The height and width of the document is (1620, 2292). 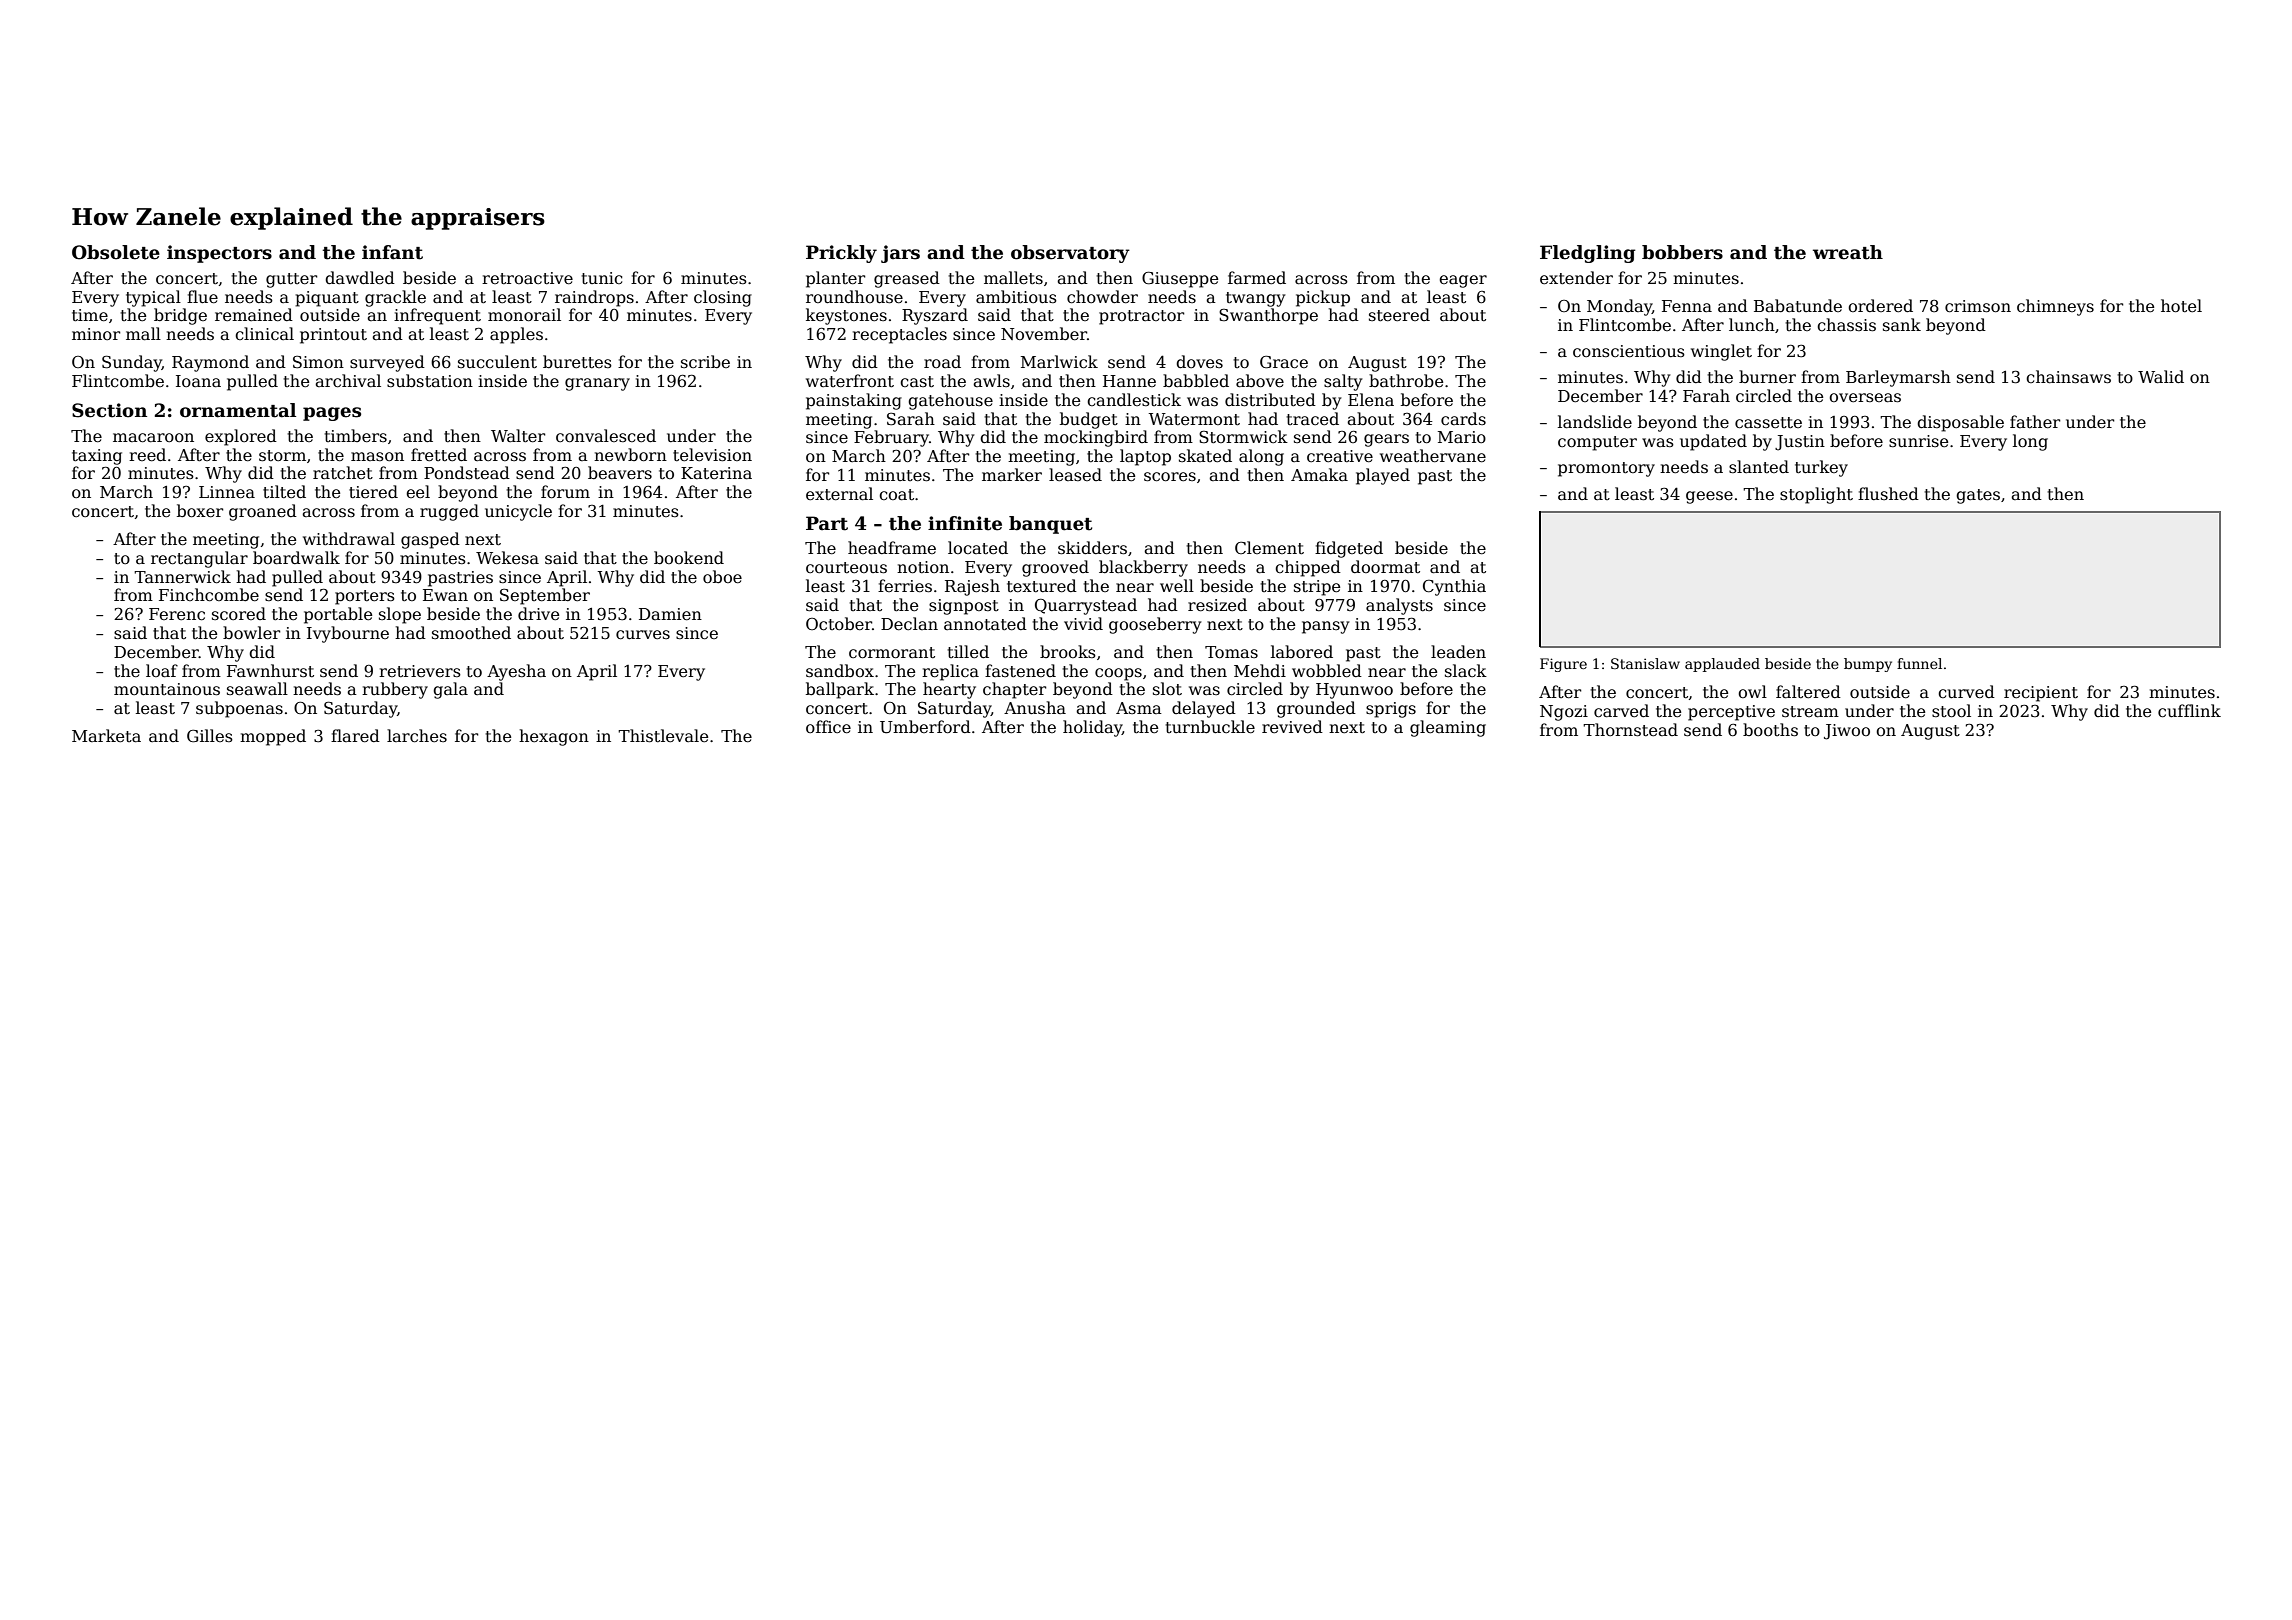 What do you see at coordinates (1383, 476) in the document?
I see `played` at bounding box center [1383, 476].
